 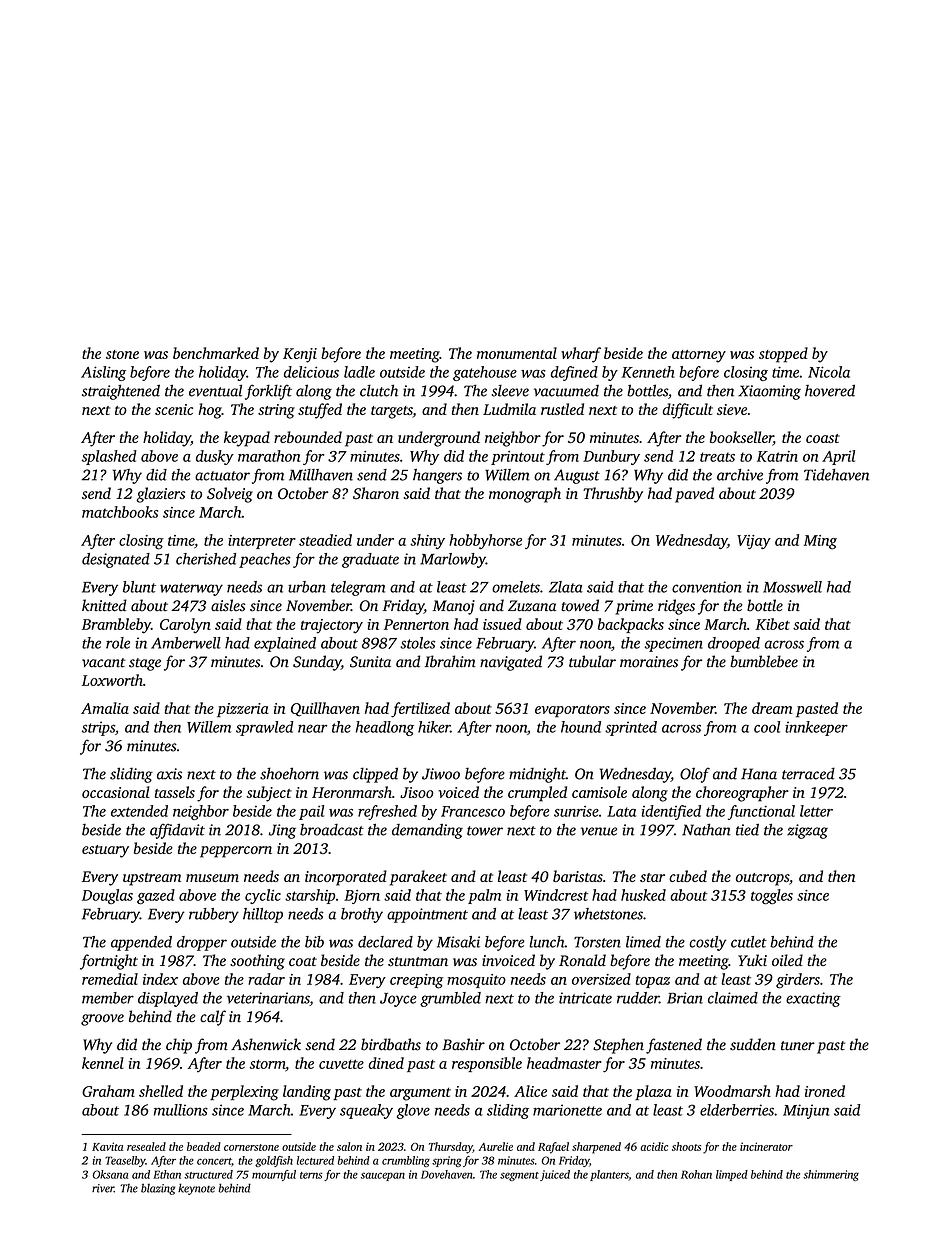 I want to click on cyclic, so click(x=263, y=896).
